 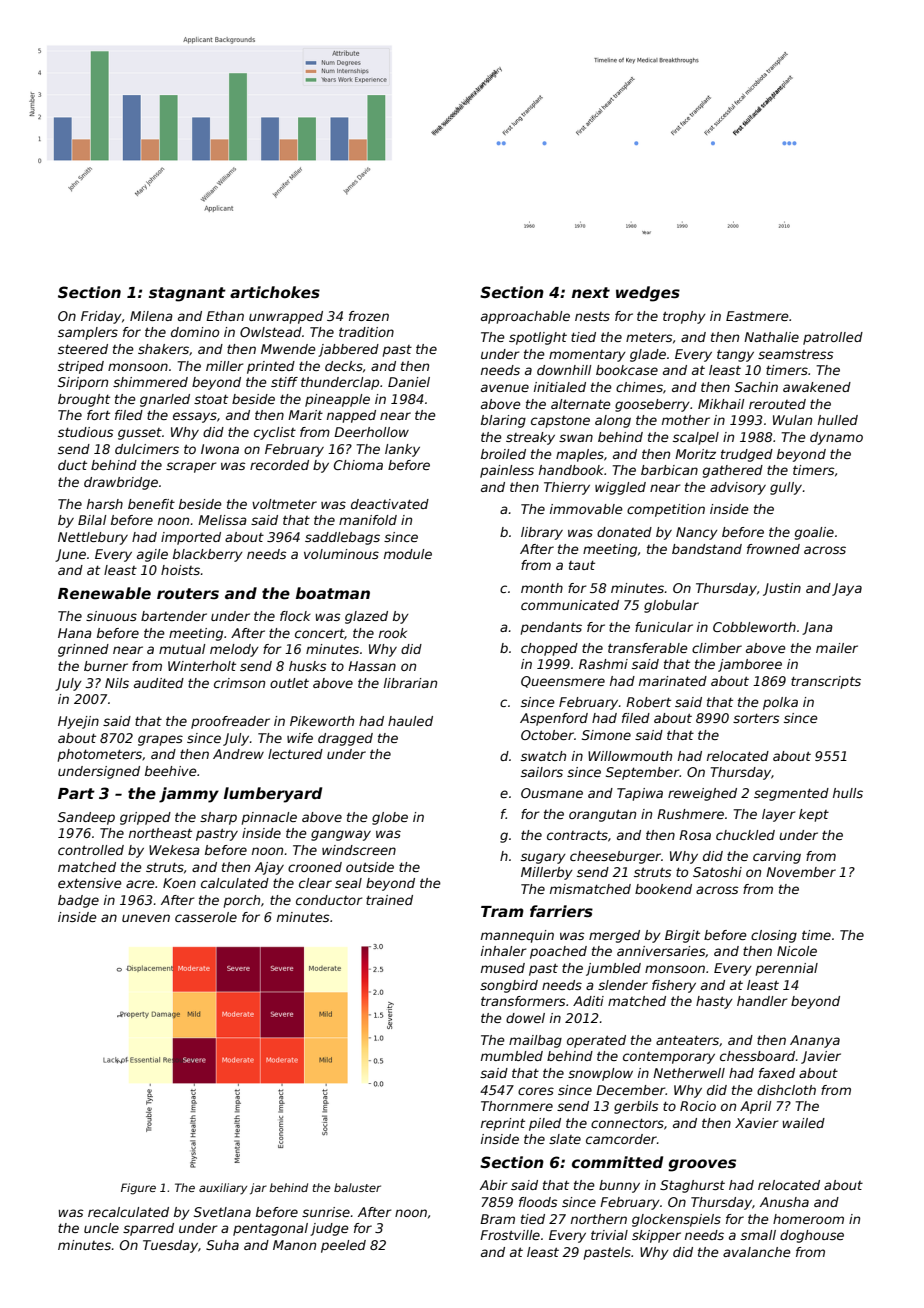 I want to click on trained, so click(x=389, y=900).
